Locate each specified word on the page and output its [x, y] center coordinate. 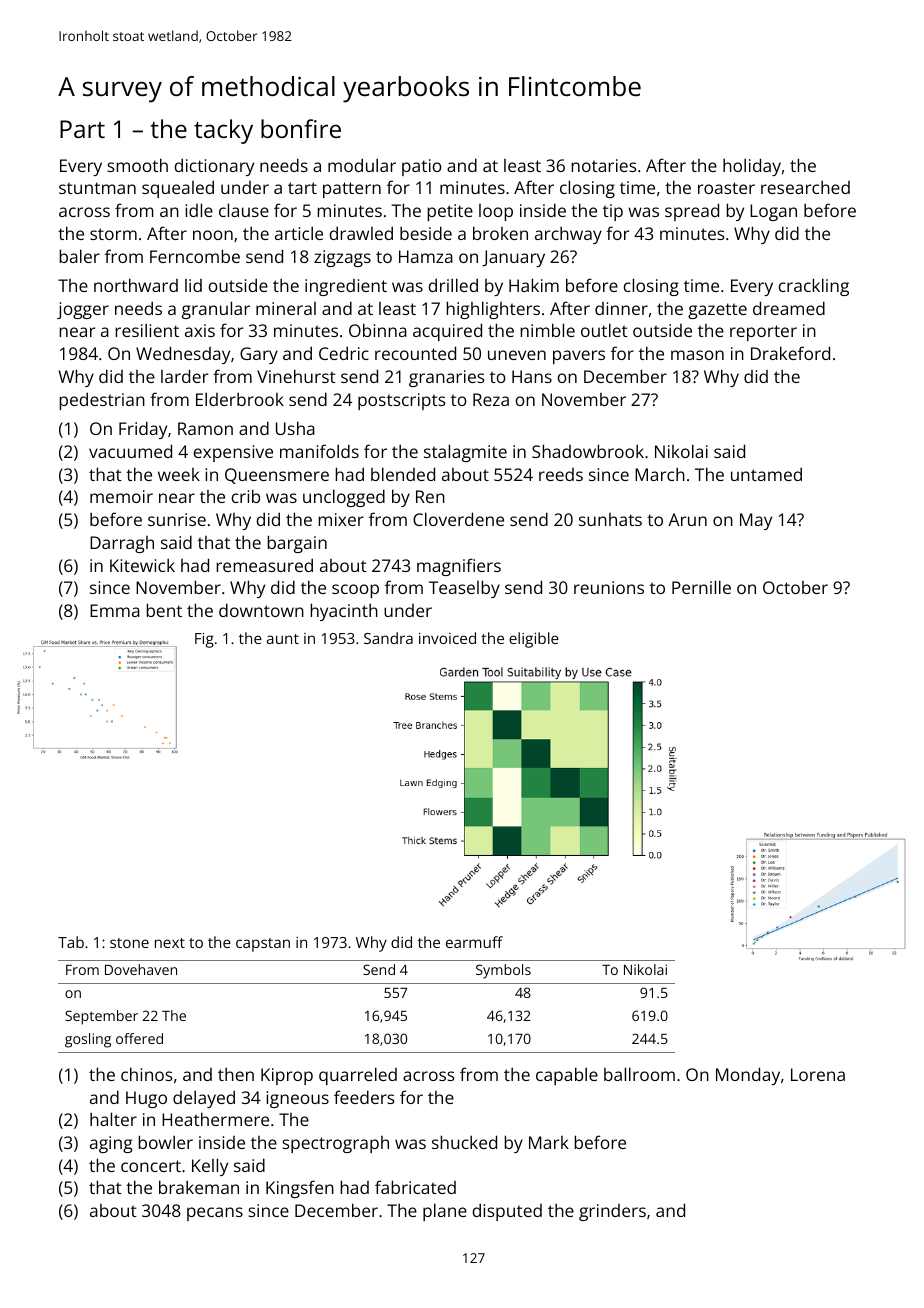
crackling [814, 287]
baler [79, 256]
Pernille [701, 587]
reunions [609, 587]
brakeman [199, 1187]
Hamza [426, 256]
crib [246, 496]
